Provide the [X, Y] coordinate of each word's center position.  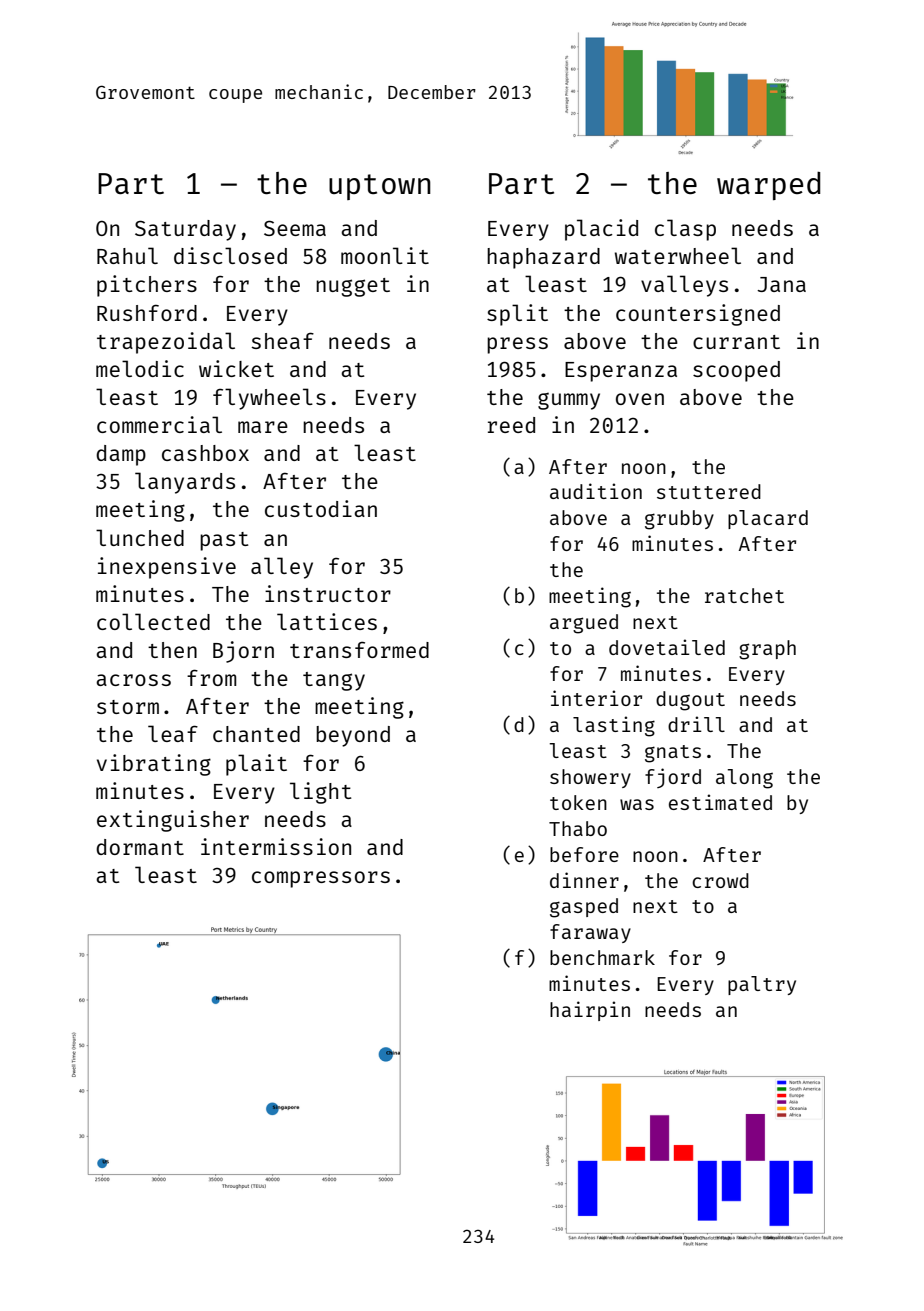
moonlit [385, 255]
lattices [327, 621]
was [637, 804]
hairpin [590, 1011]
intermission [276, 846]
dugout [690, 701]
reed [511, 425]
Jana [781, 284]
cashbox [205, 453]
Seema [295, 228]
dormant [140, 847]
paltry [762, 985]
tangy [334, 681]
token [578, 802]
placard [768, 519]
